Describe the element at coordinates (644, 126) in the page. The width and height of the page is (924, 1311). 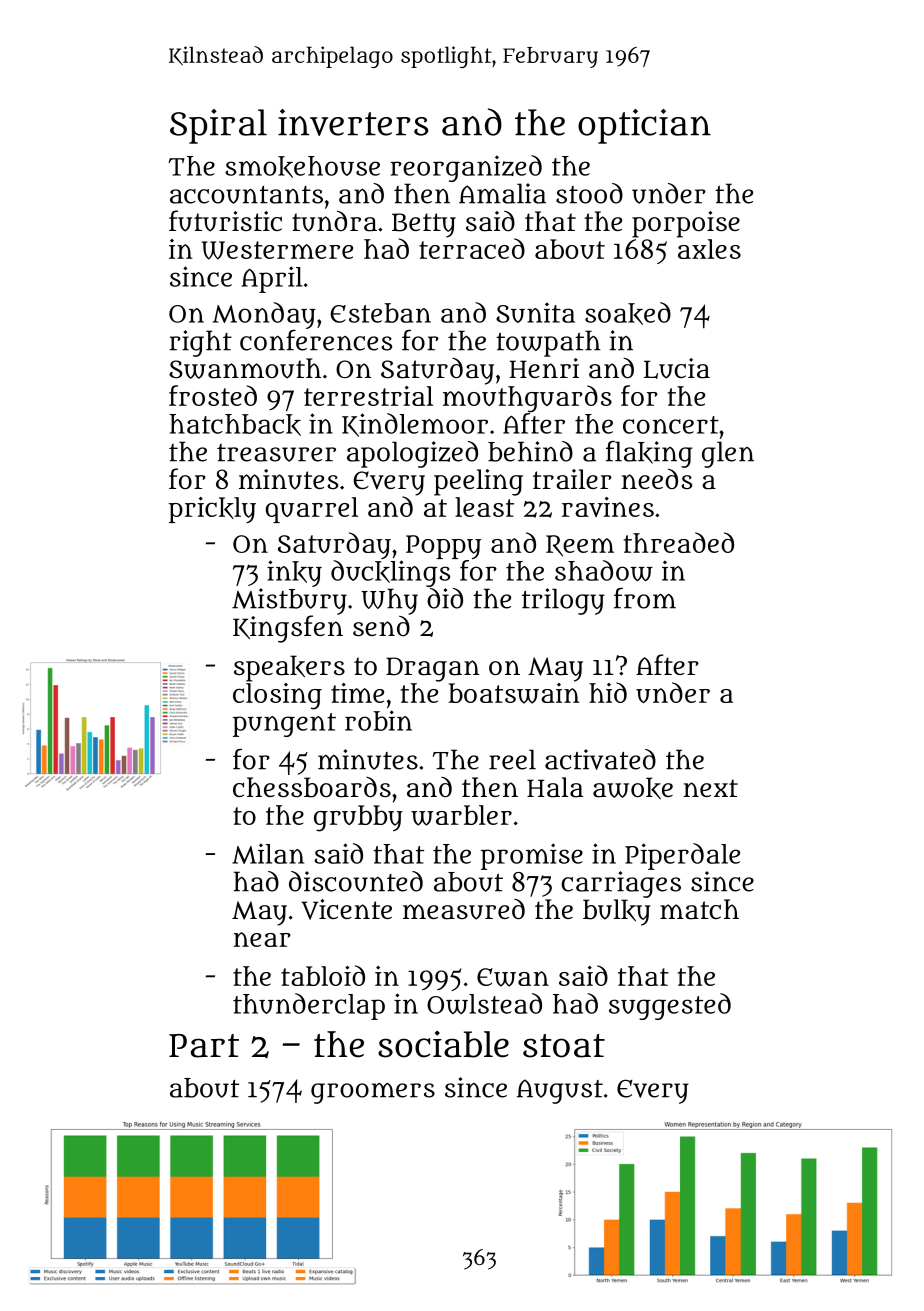
I see `optician` at that location.
